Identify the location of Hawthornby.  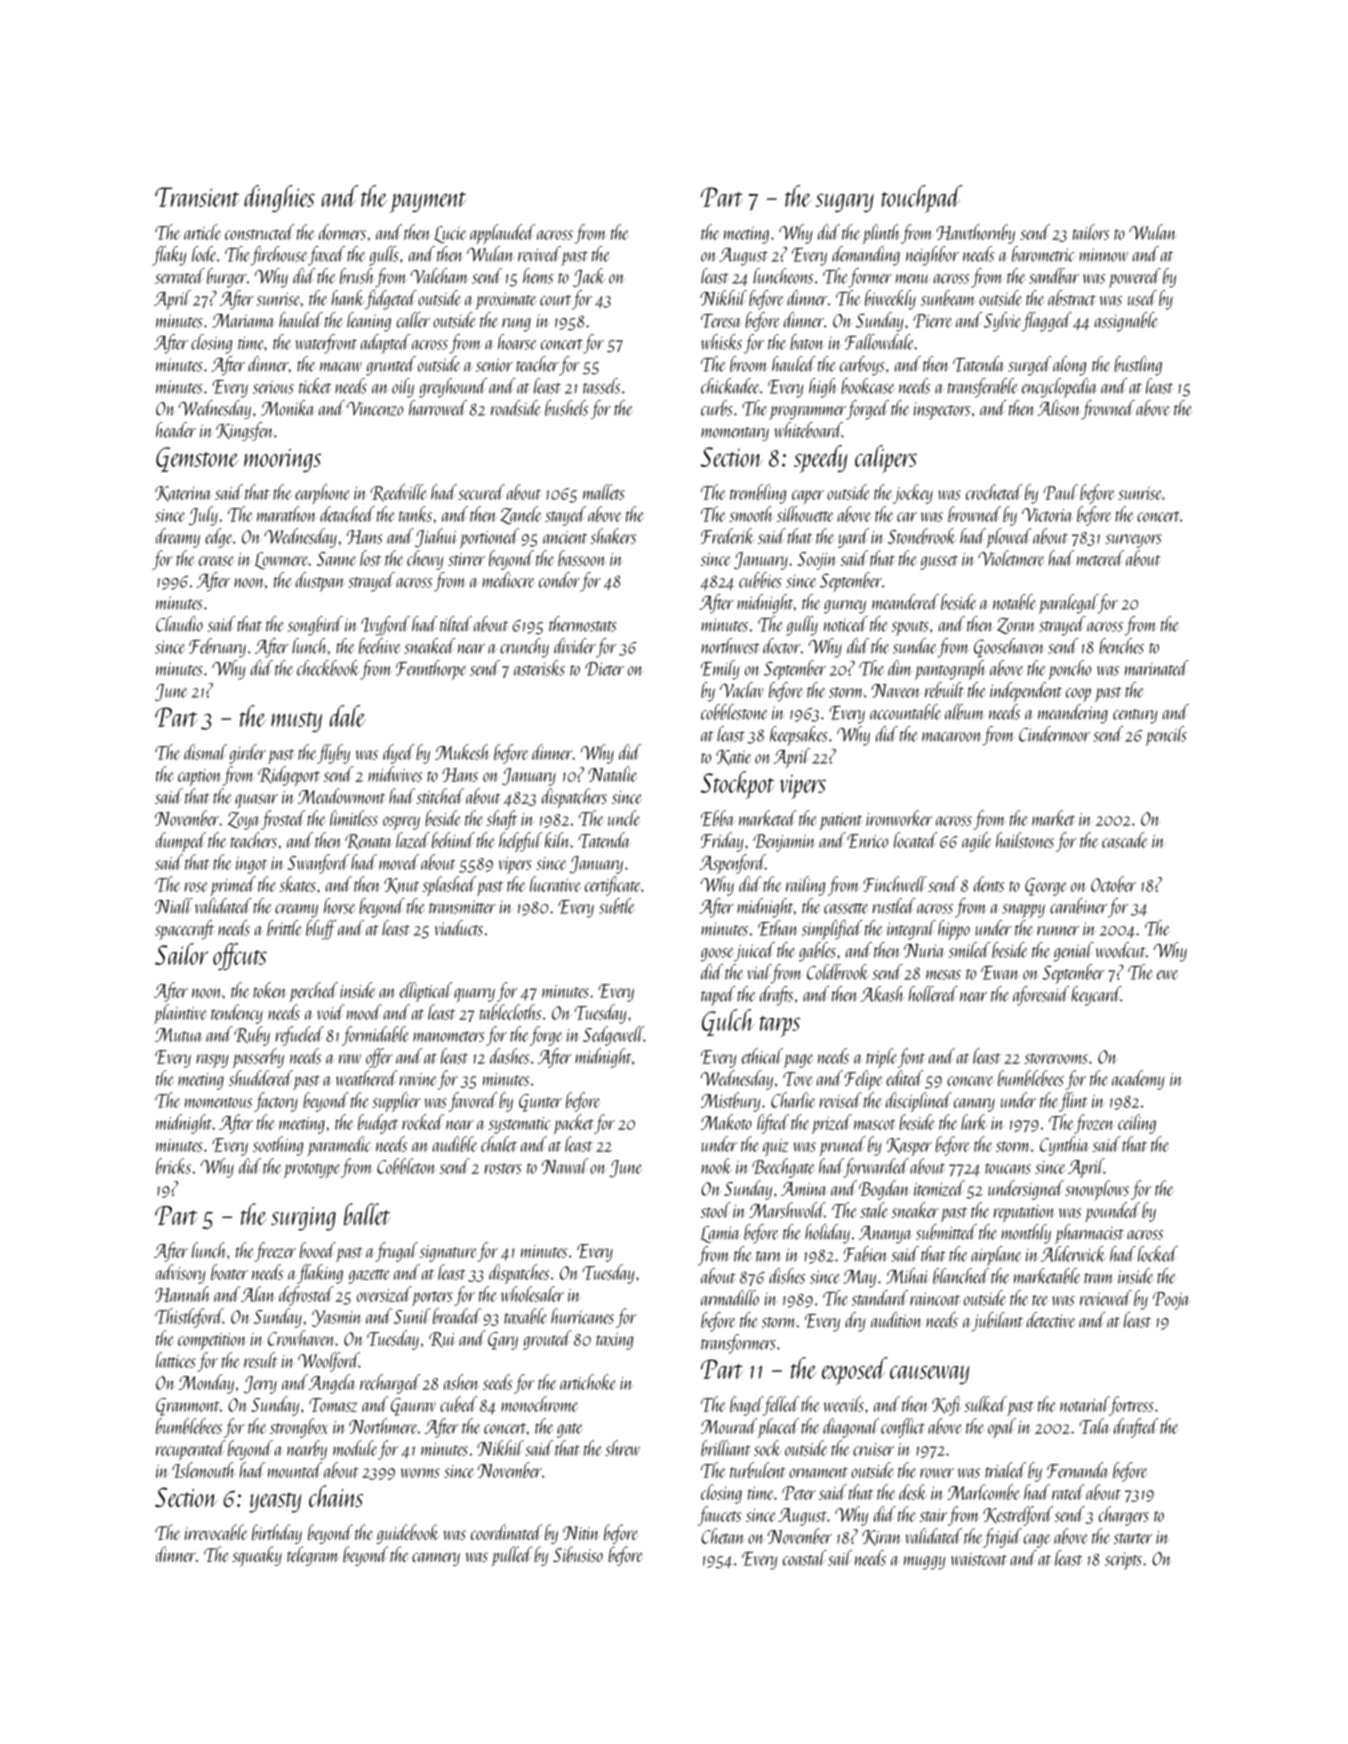
(975, 234).
